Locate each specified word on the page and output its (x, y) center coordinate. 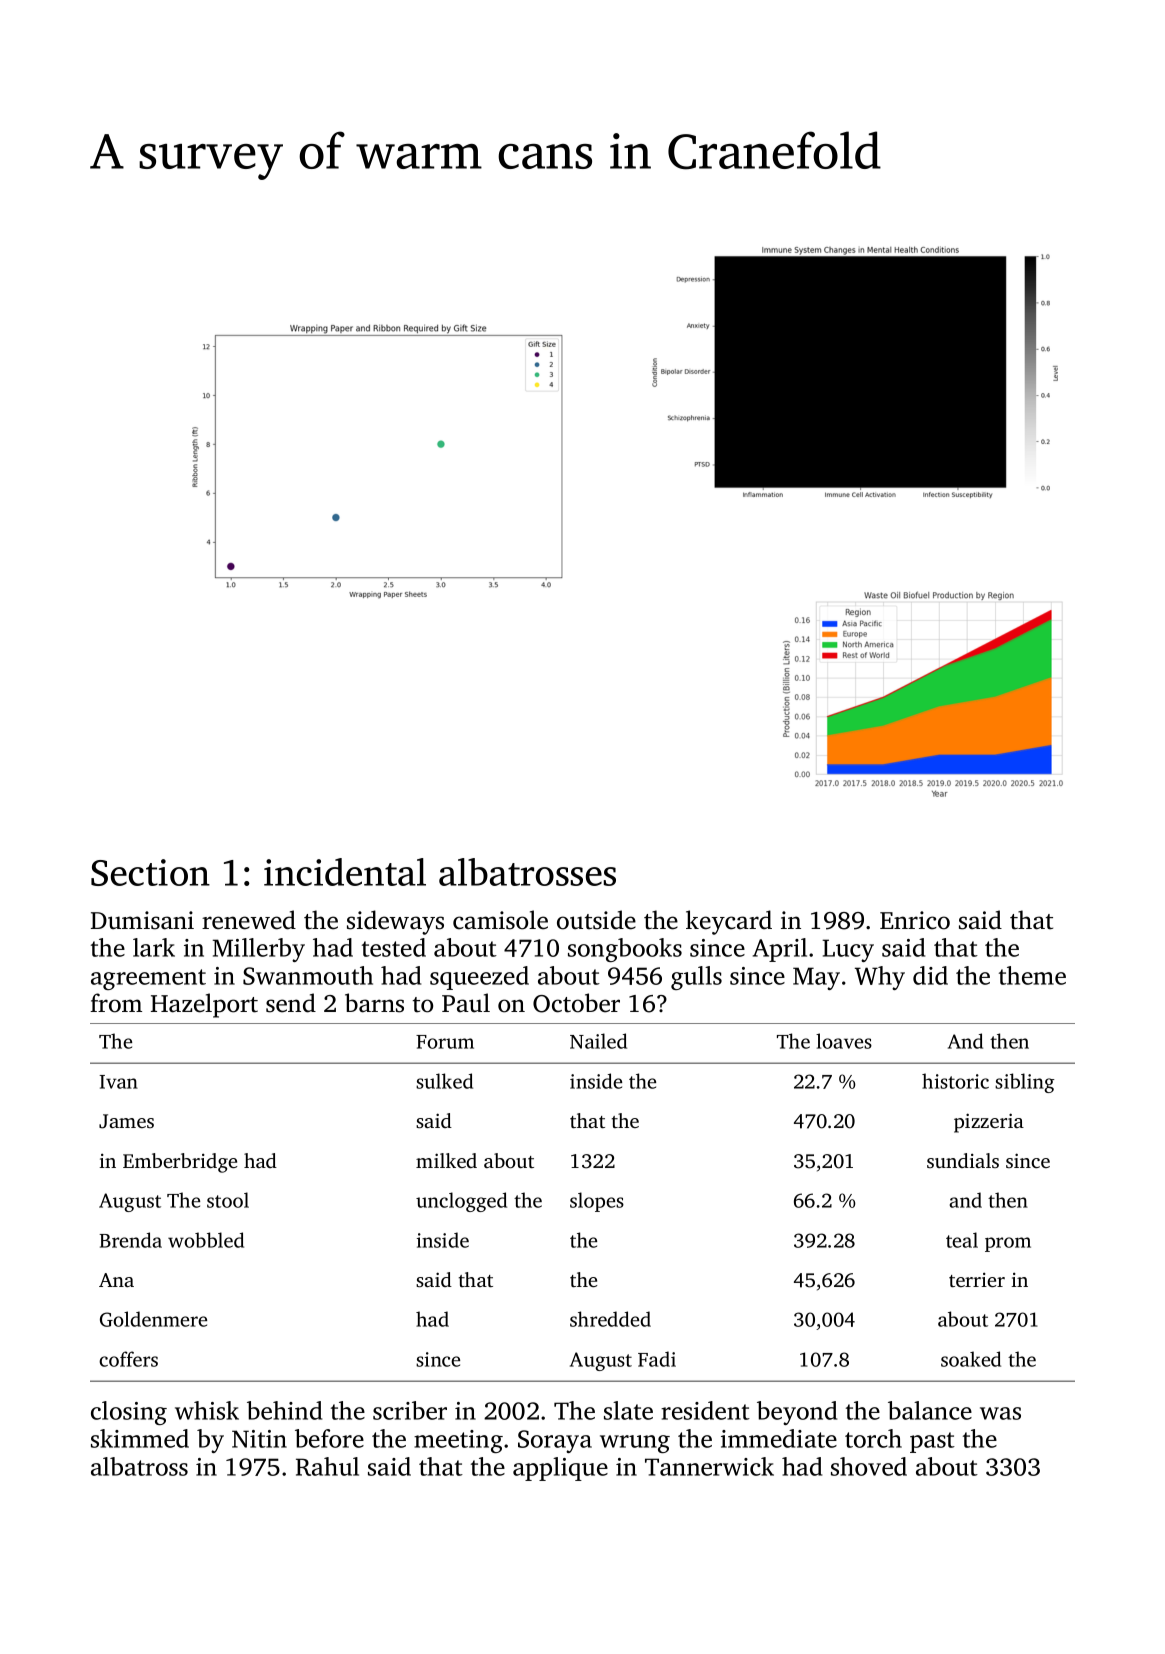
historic (955, 1081)
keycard (729, 922)
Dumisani (142, 920)
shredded (610, 1319)
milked (446, 1160)
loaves (844, 1041)
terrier (977, 1280)
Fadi (657, 1359)
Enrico (915, 920)
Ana (116, 1280)
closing (129, 1413)
